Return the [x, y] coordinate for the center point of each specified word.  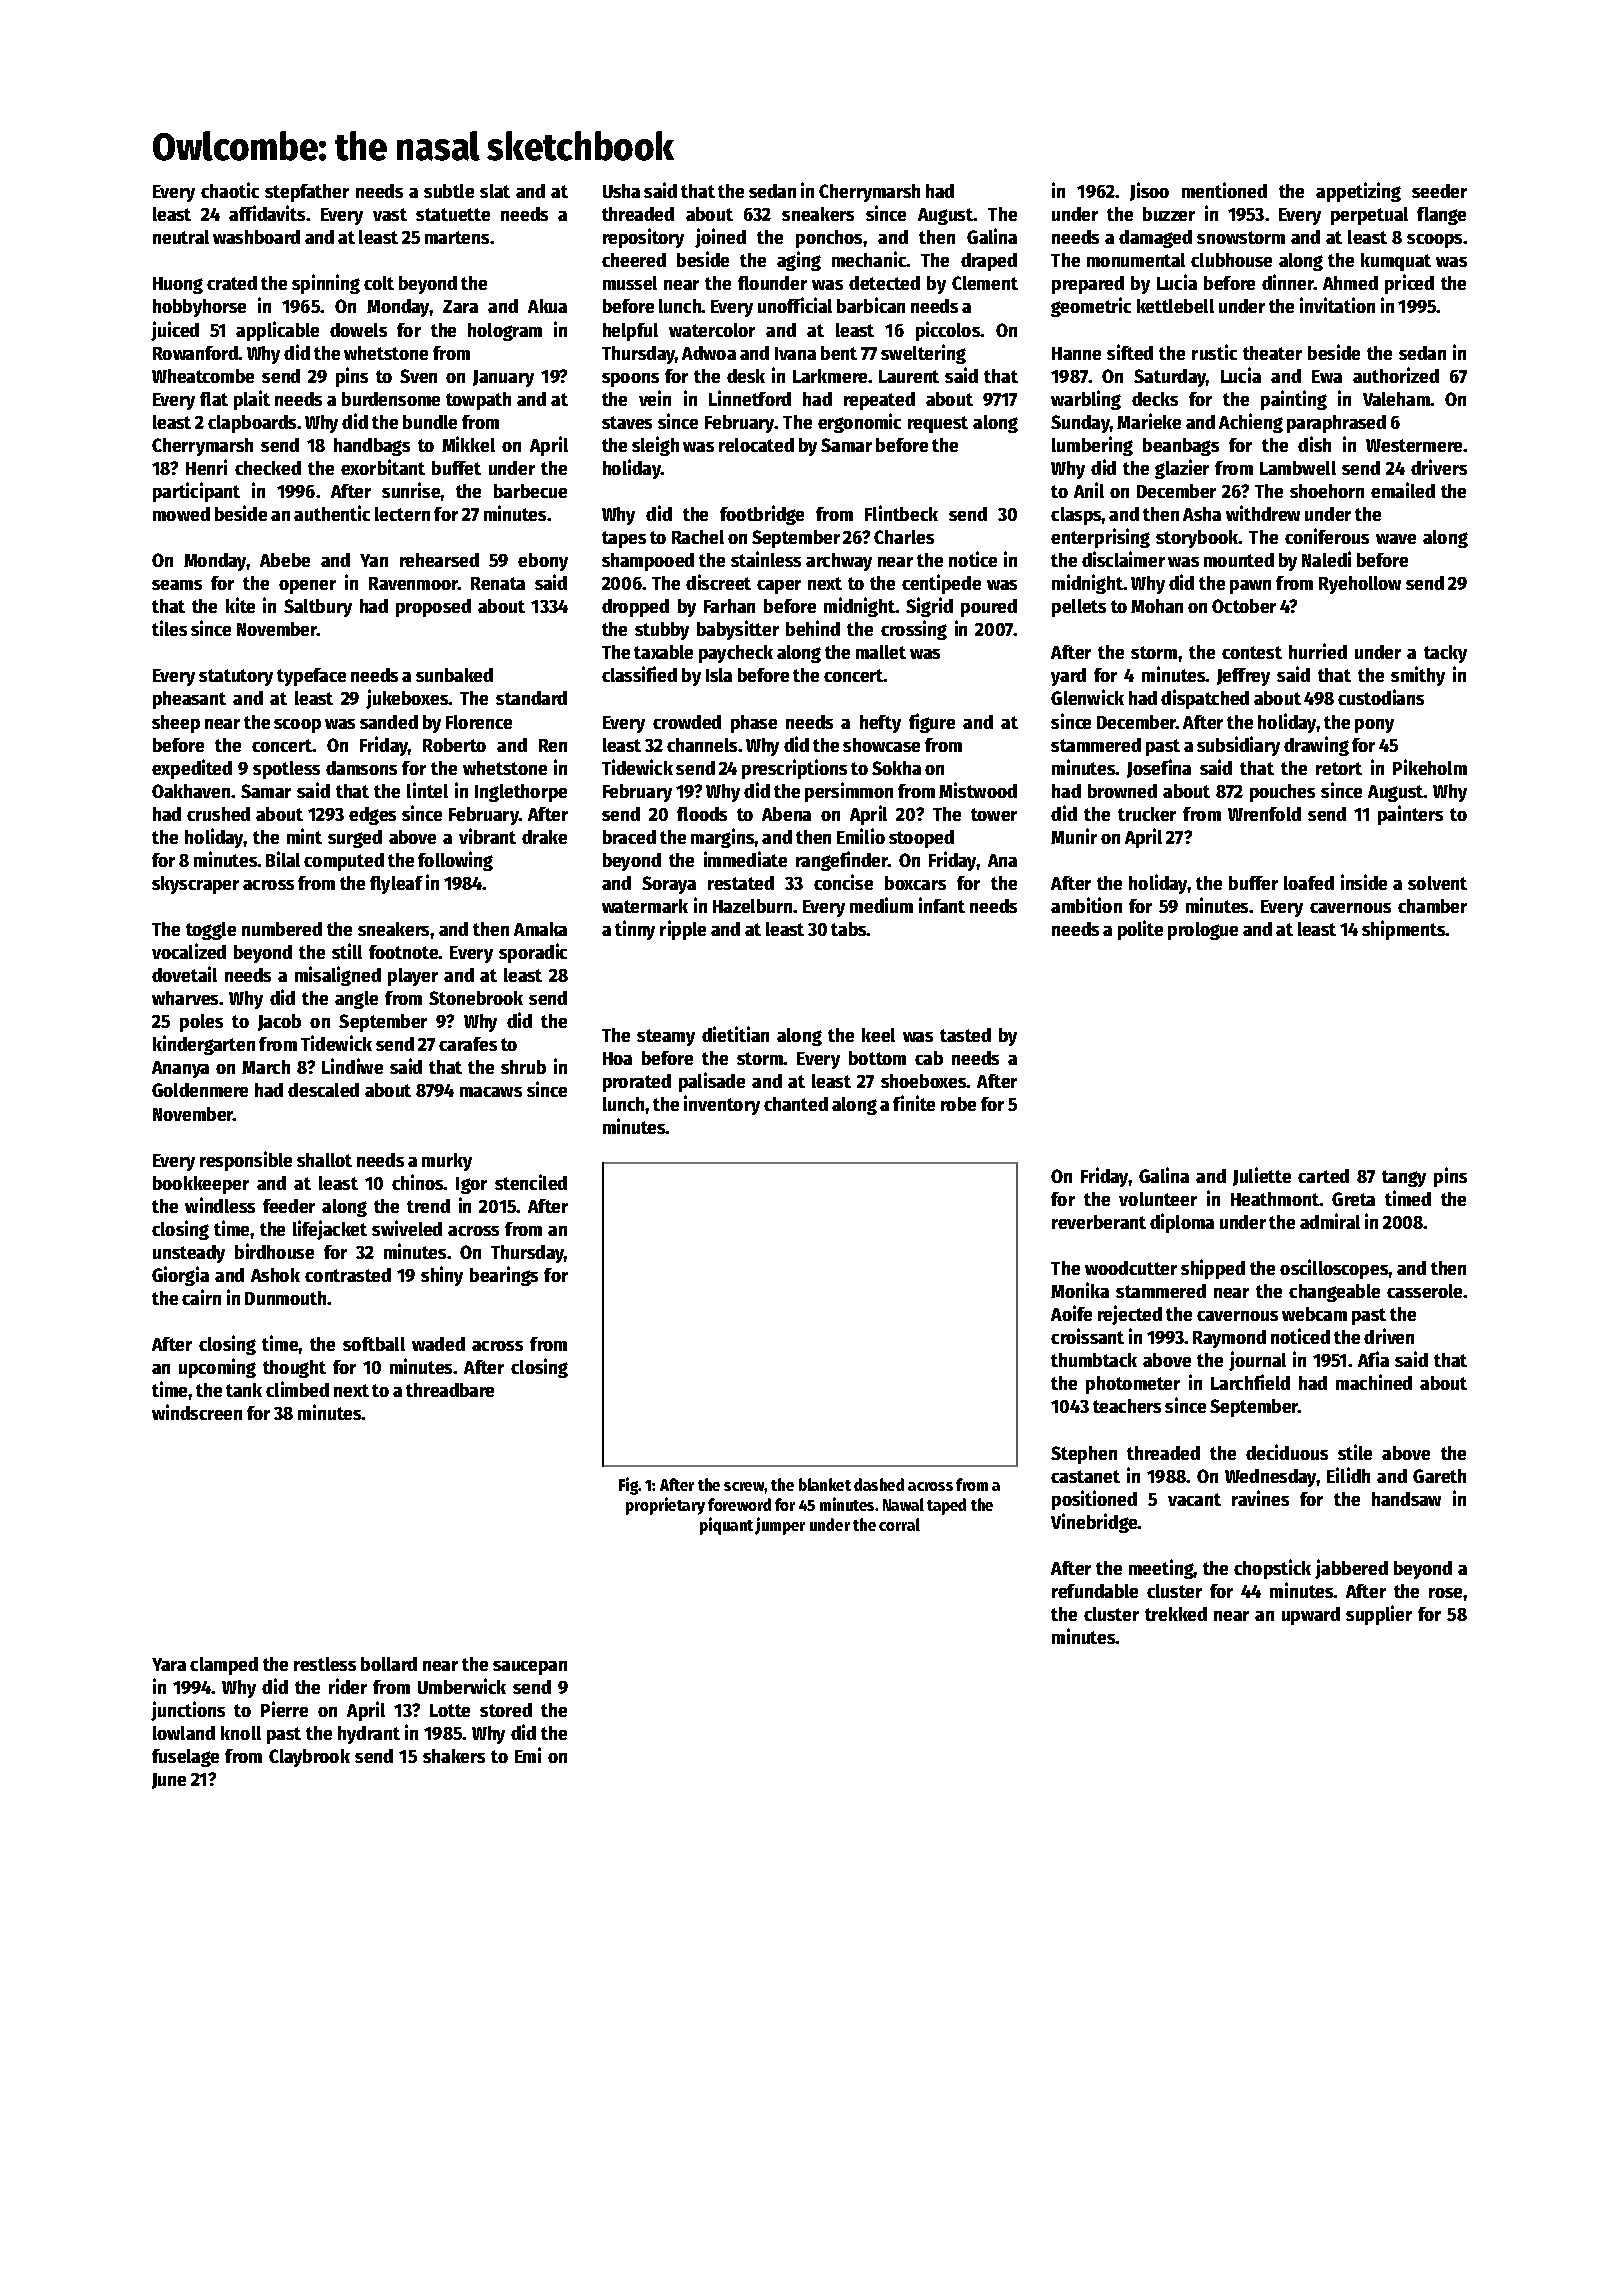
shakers [454, 1756]
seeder [1439, 191]
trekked [1176, 1614]
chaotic [230, 190]
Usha [621, 191]
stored [506, 1710]
